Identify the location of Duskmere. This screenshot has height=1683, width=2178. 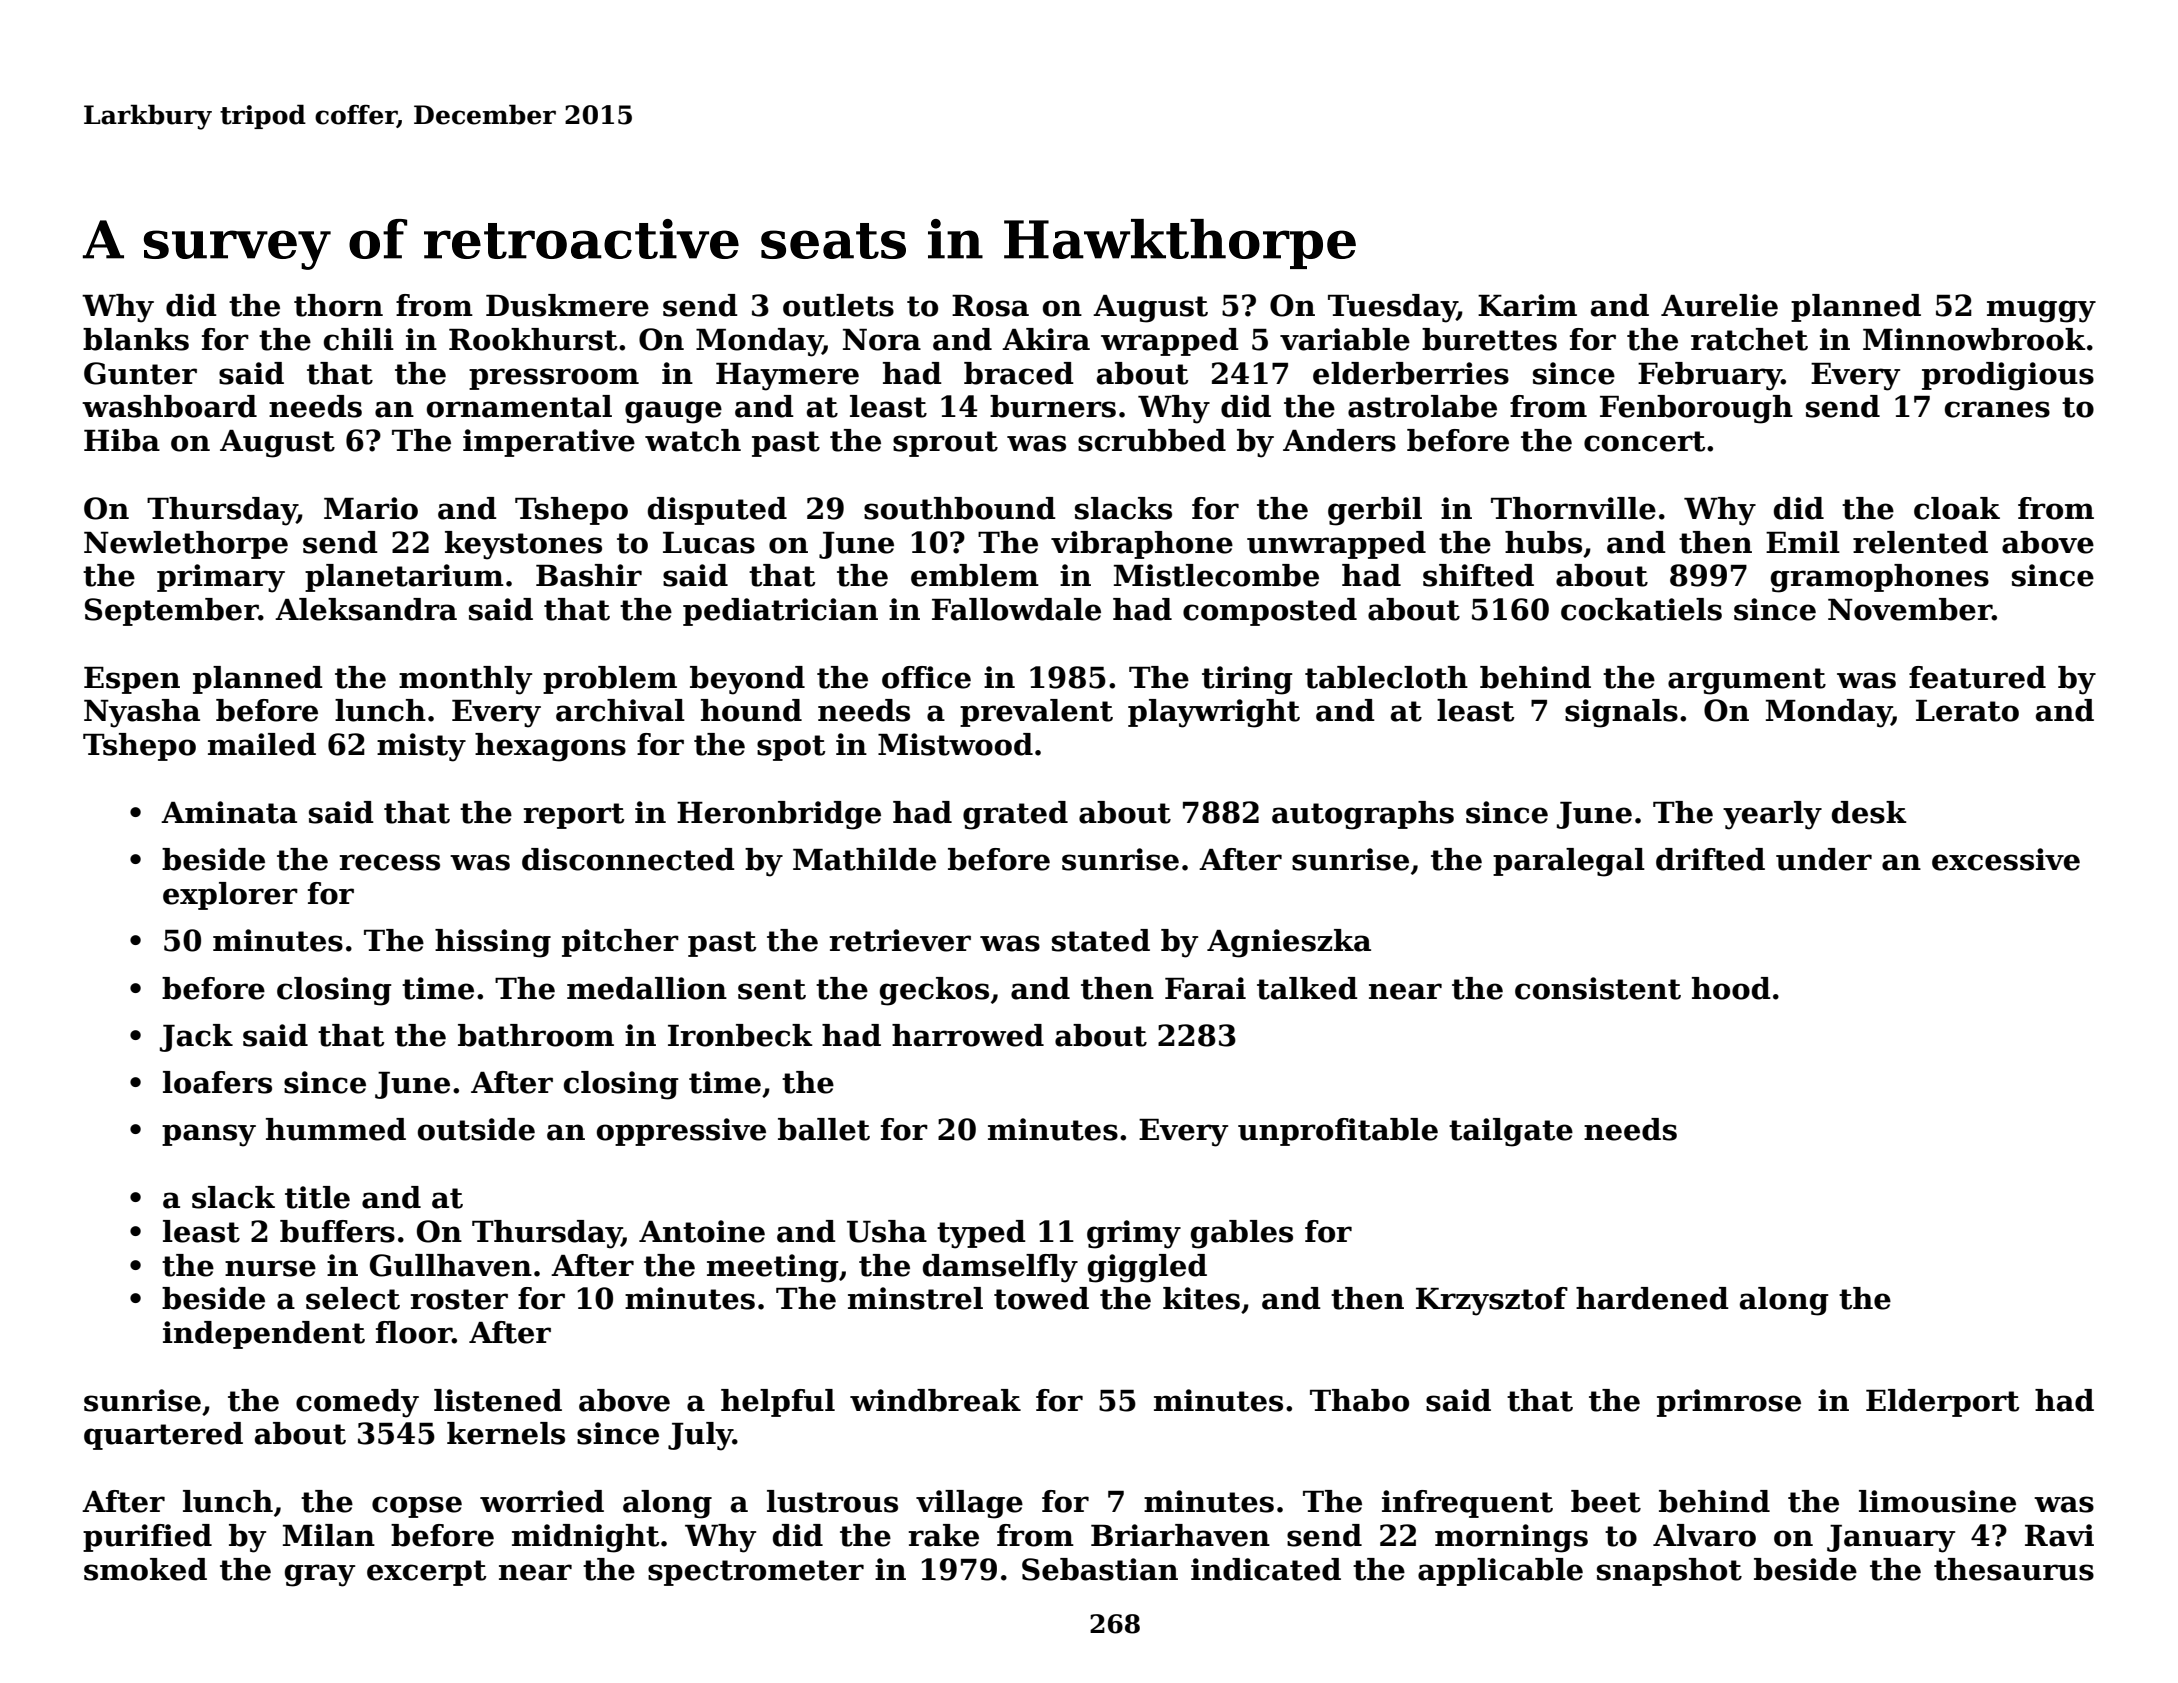
(567, 305).
